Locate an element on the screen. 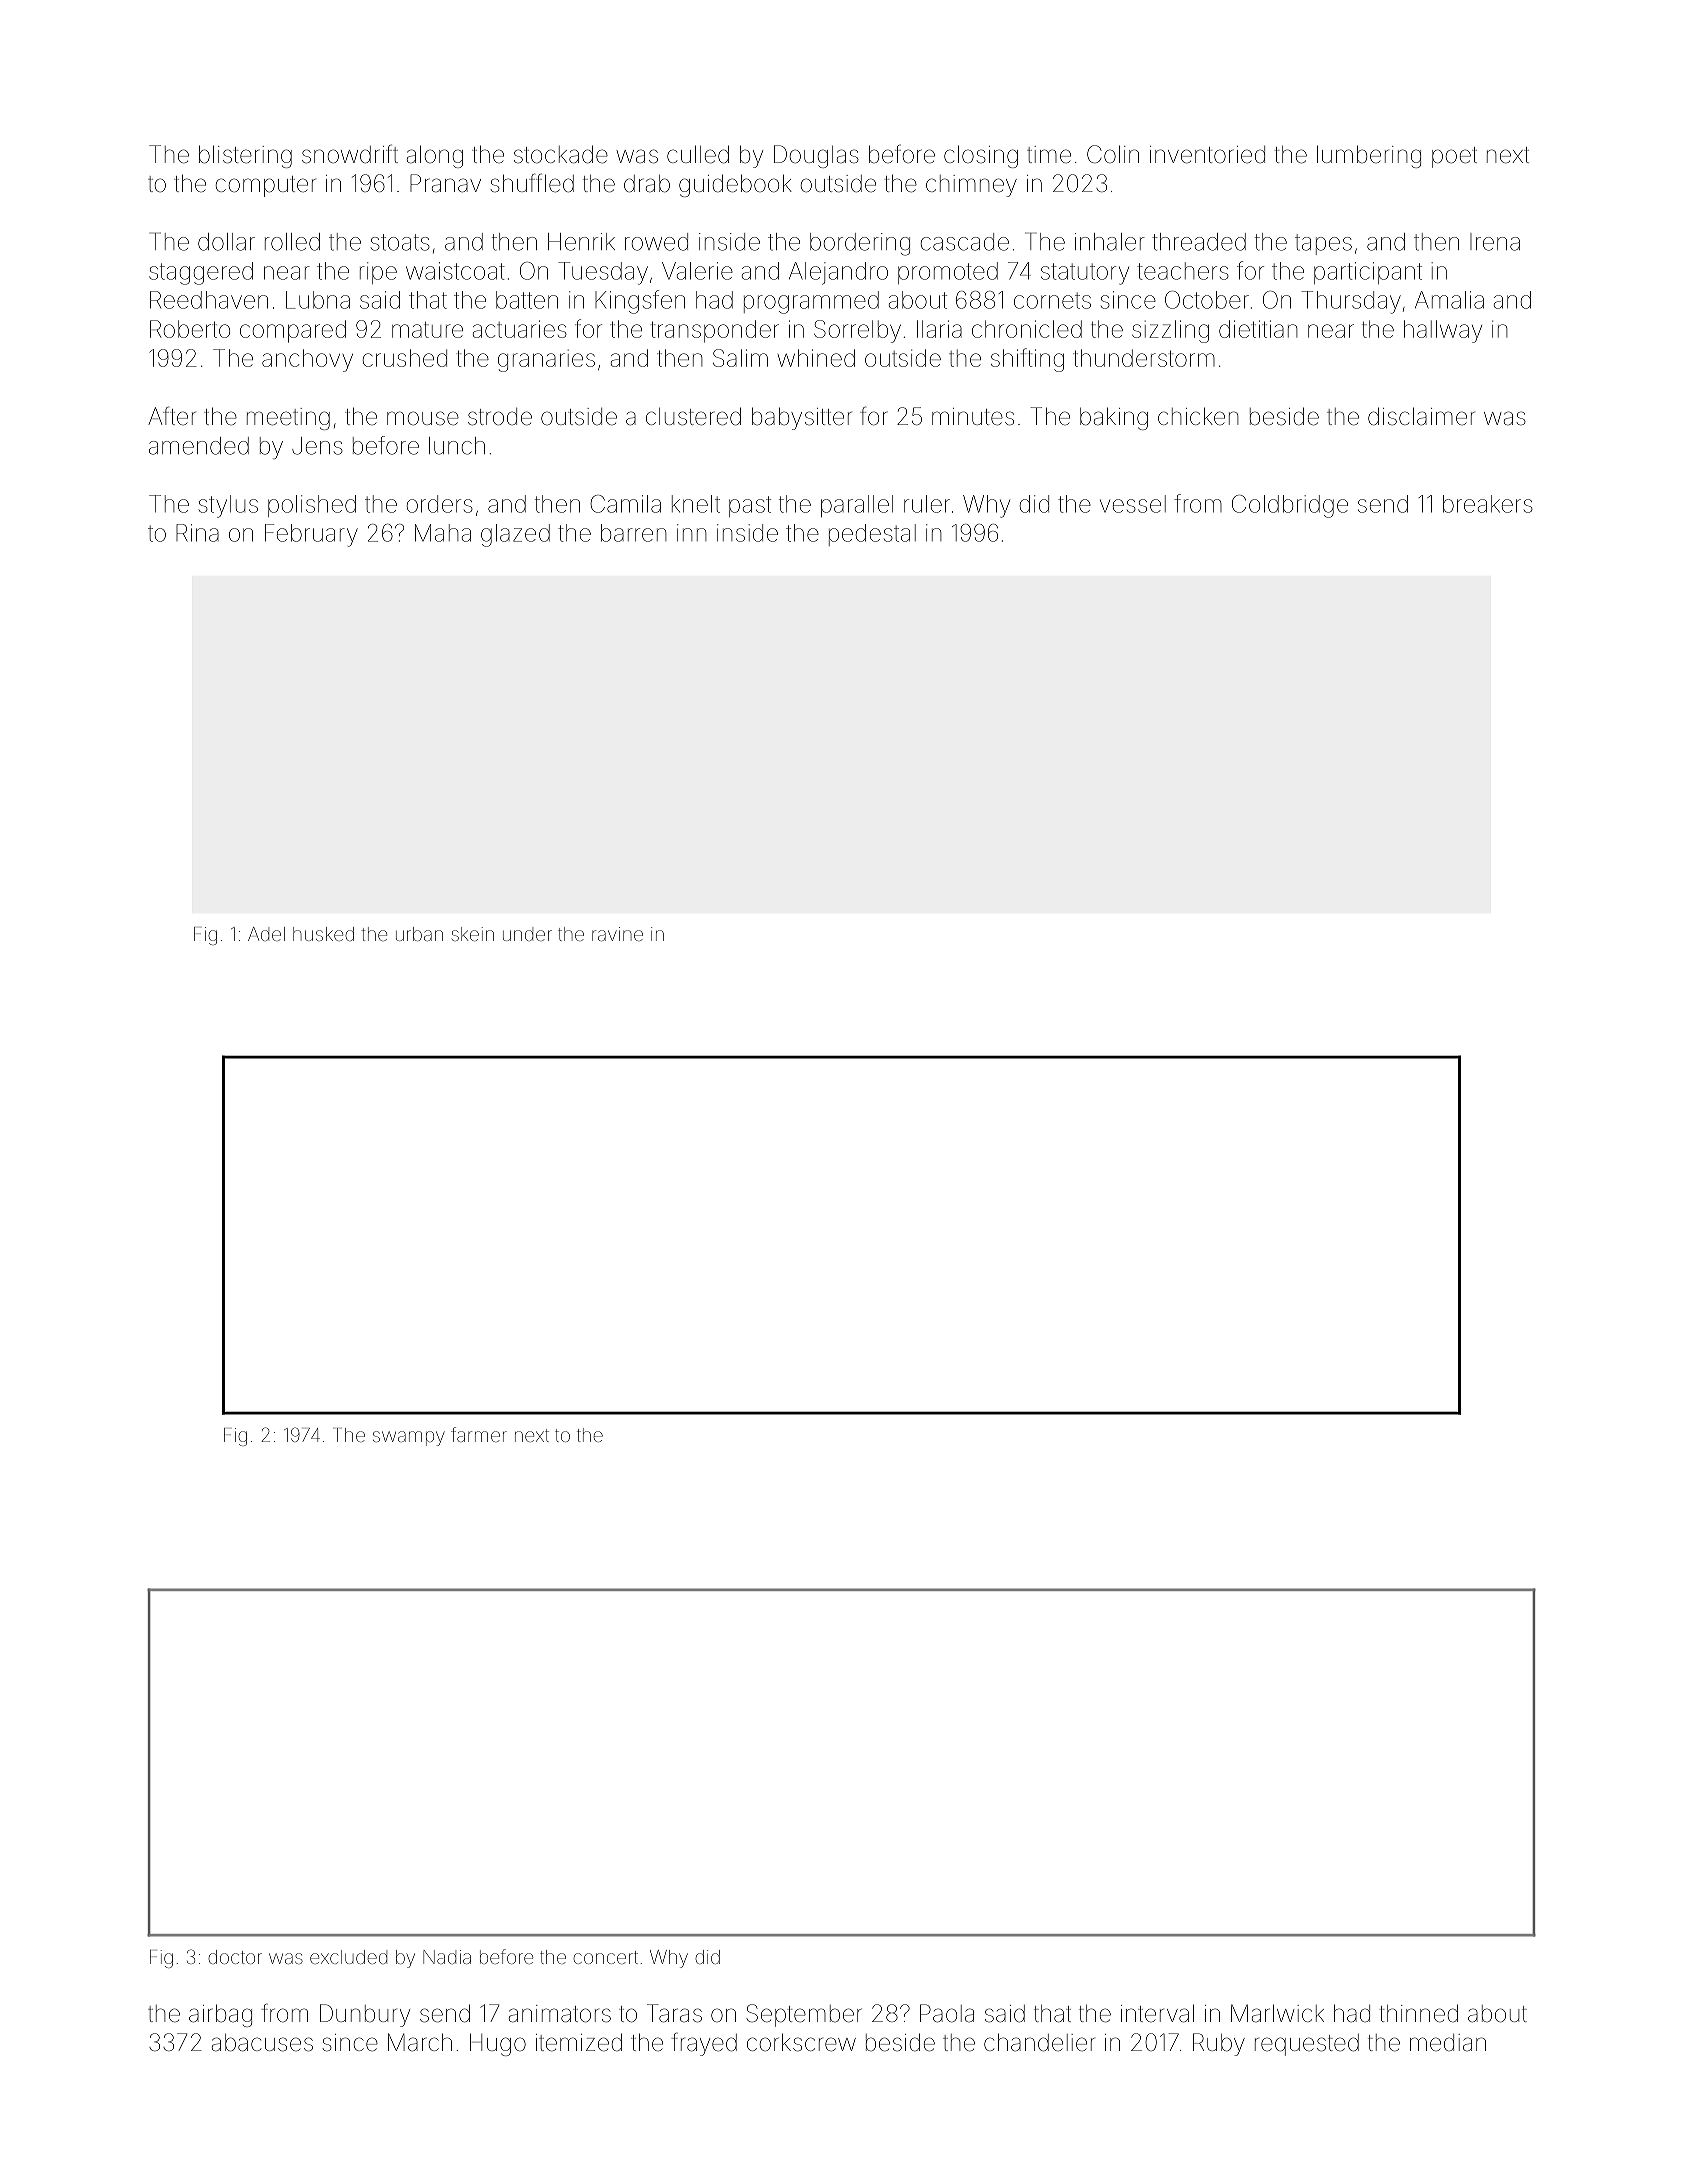 The width and height of the screenshot is (1683, 2178). inventoried is located at coordinates (1207, 155).
